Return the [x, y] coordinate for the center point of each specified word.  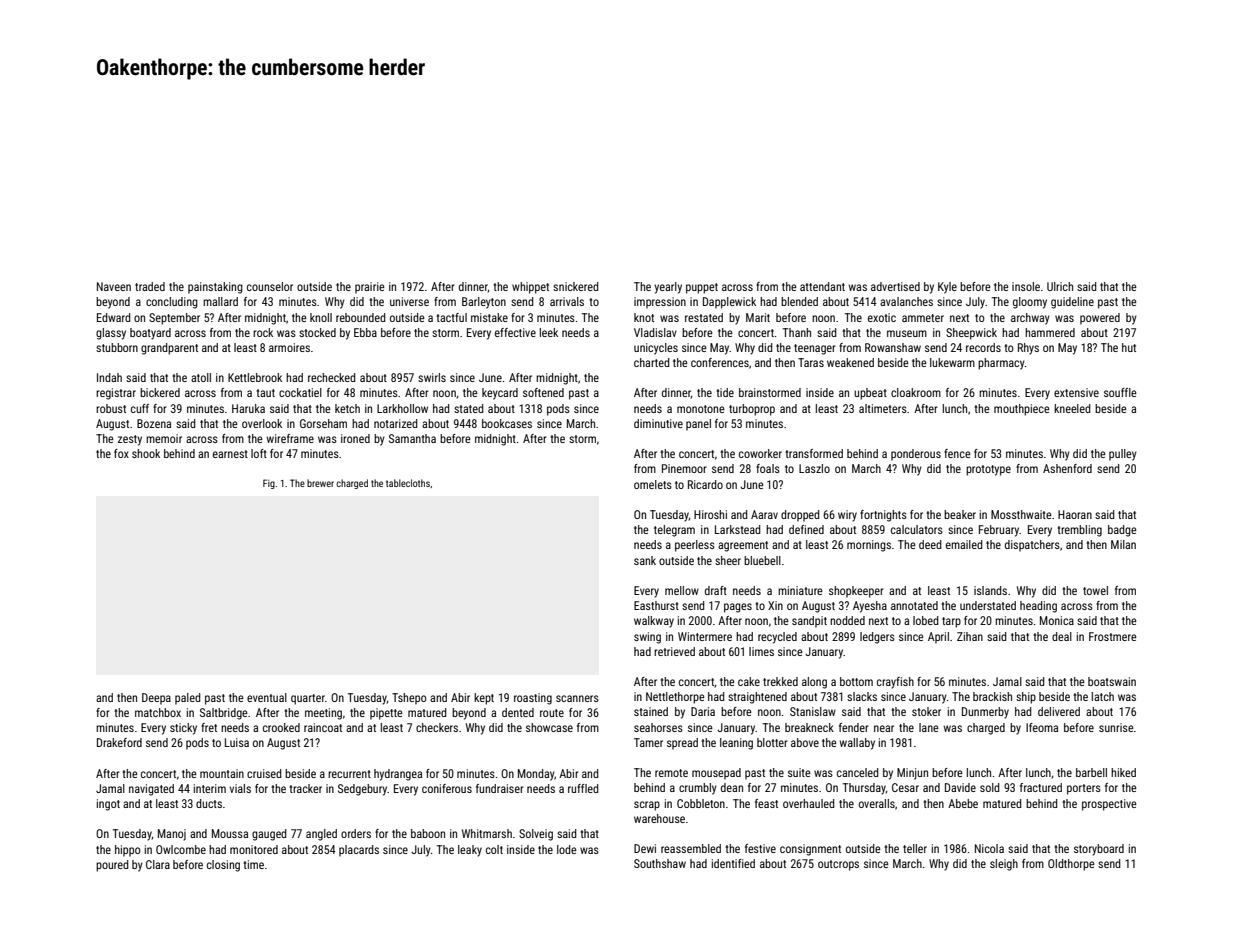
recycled [777, 638]
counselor [270, 286]
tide [725, 392]
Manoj [172, 835]
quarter [308, 699]
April [938, 638]
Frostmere [1113, 636]
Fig [269, 484]
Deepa [156, 699]
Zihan [970, 636]
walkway [654, 622]
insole [1026, 286]
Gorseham [323, 423]
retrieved [674, 651]
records [983, 347]
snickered [576, 286]
